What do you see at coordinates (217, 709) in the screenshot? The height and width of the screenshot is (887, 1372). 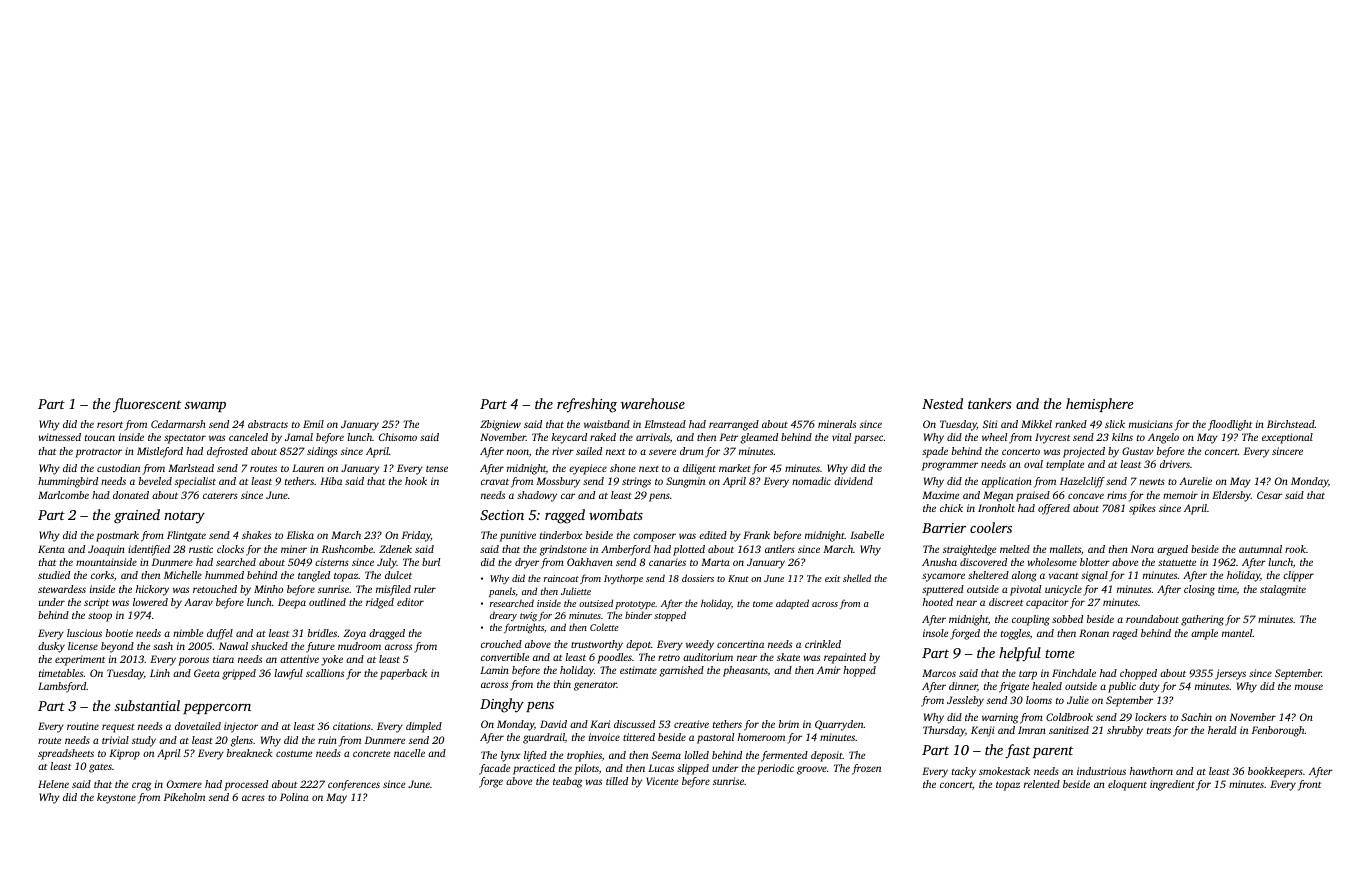 I see `peppercorn` at bounding box center [217, 709].
